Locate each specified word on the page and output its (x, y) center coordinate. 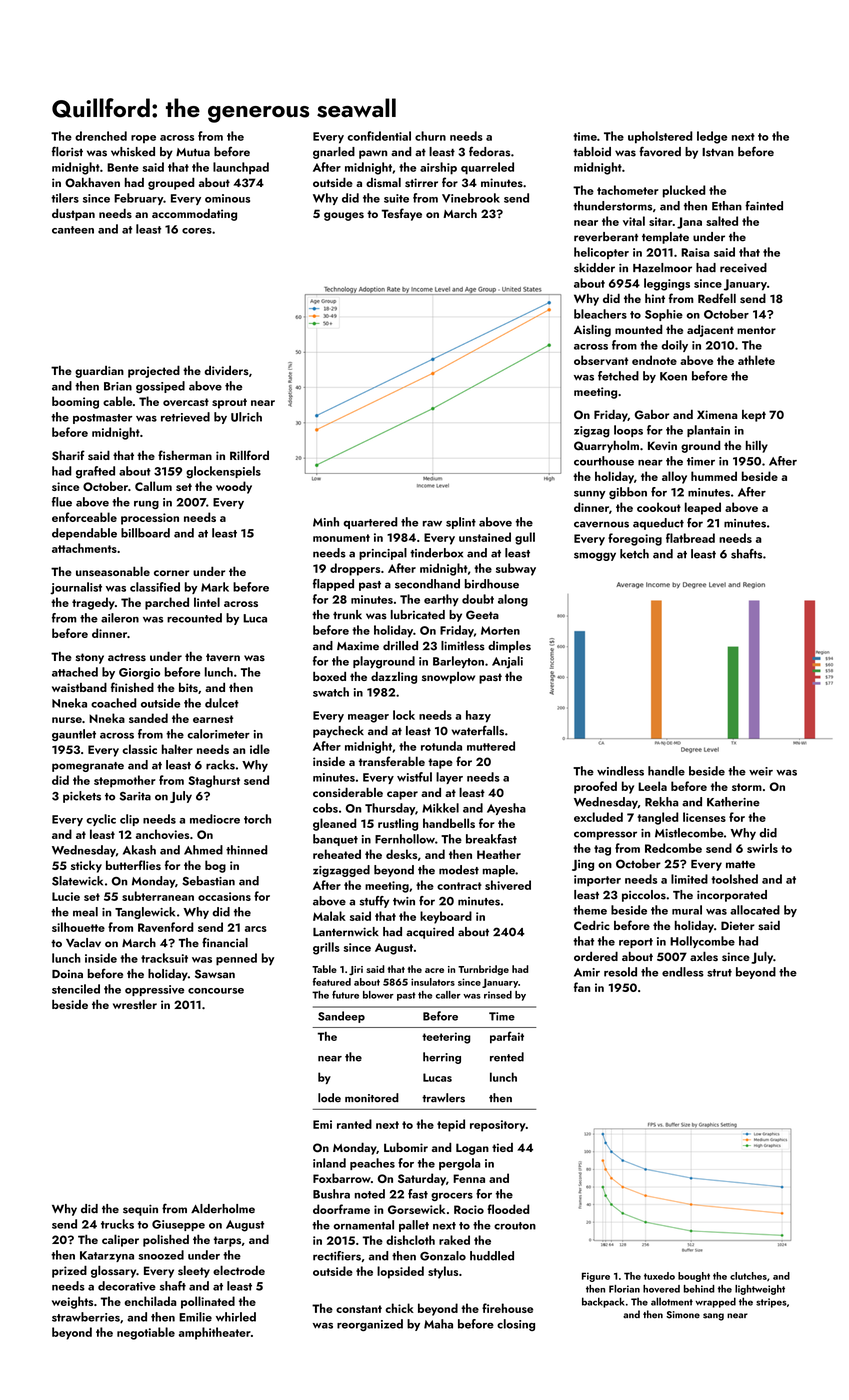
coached (114, 703)
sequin (140, 1210)
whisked (133, 152)
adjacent (710, 331)
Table (324, 969)
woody (234, 487)
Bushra (331, 1194)
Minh (326, 522)
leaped (703, 508)
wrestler (135, 1004)
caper (402, 795)
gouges (344, 216)
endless (683, 972)
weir (761, 771)
